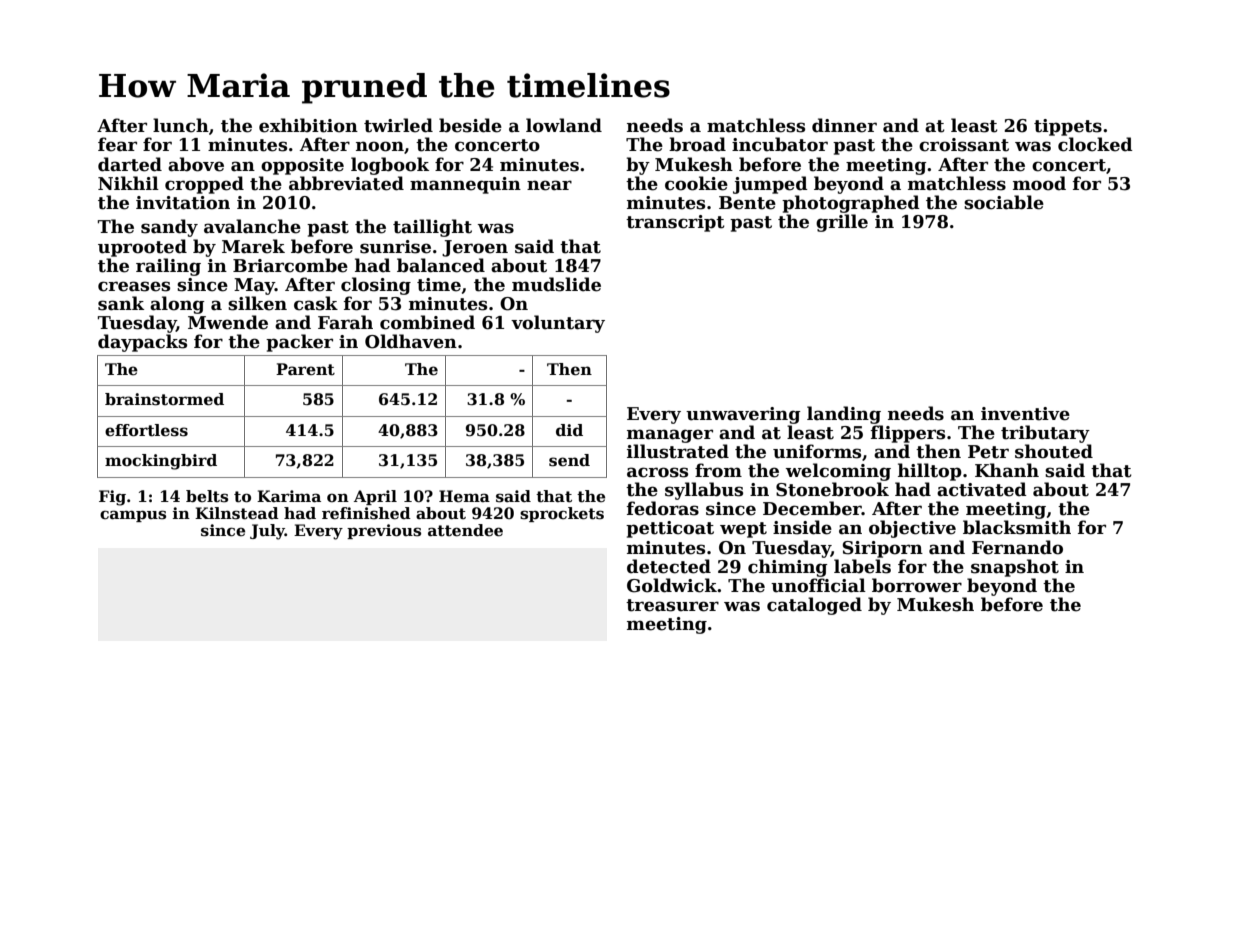 Image resolution: width=1233 pixels, height=952 pixels. I want to click on lunch, so click(181, 125).
